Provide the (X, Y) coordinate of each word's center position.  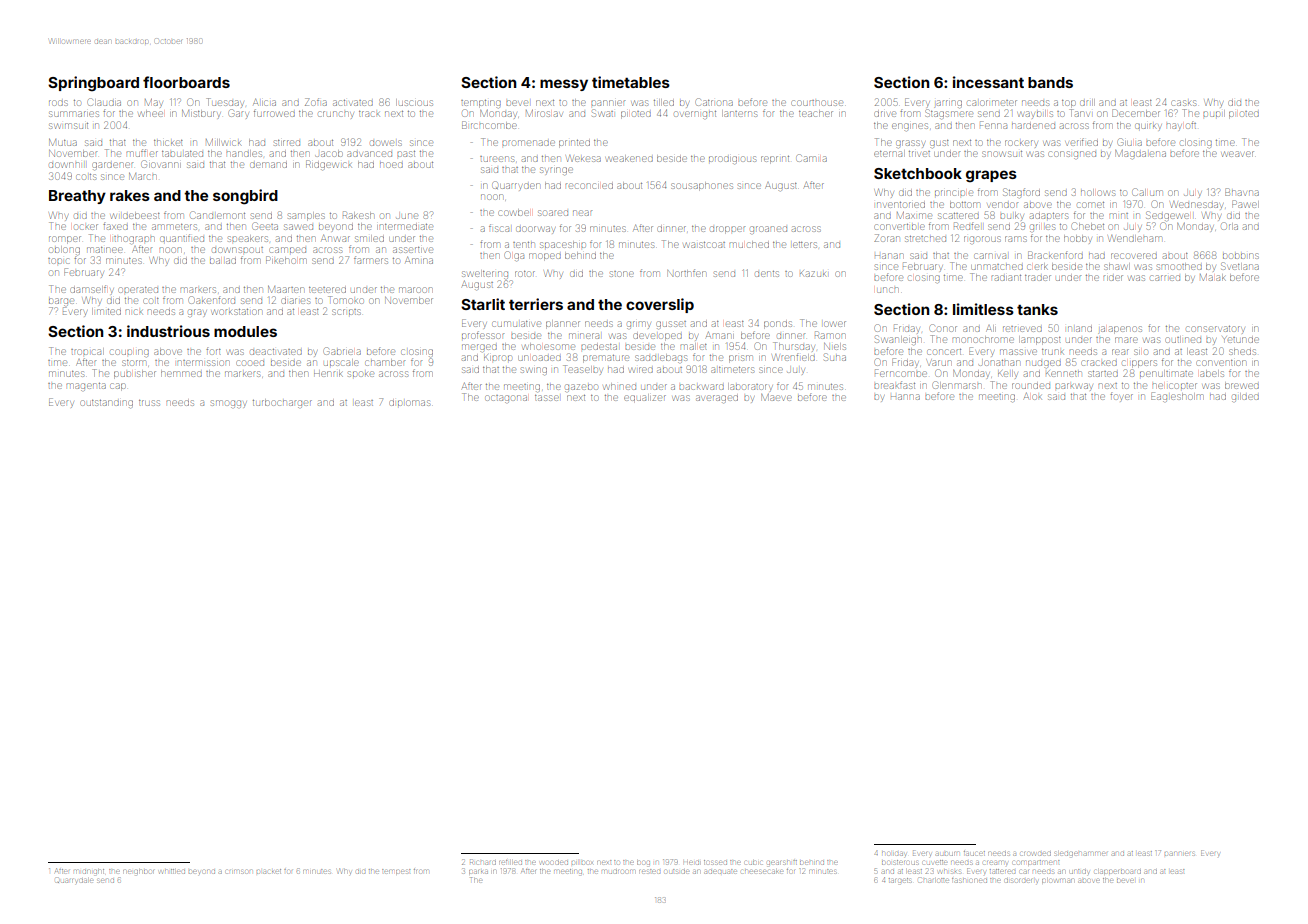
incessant (988, 82)
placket (269, 871)
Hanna (905, 397)
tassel (547, 398)
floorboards (186, 82)
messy (564, 85)
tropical (87, 351)
